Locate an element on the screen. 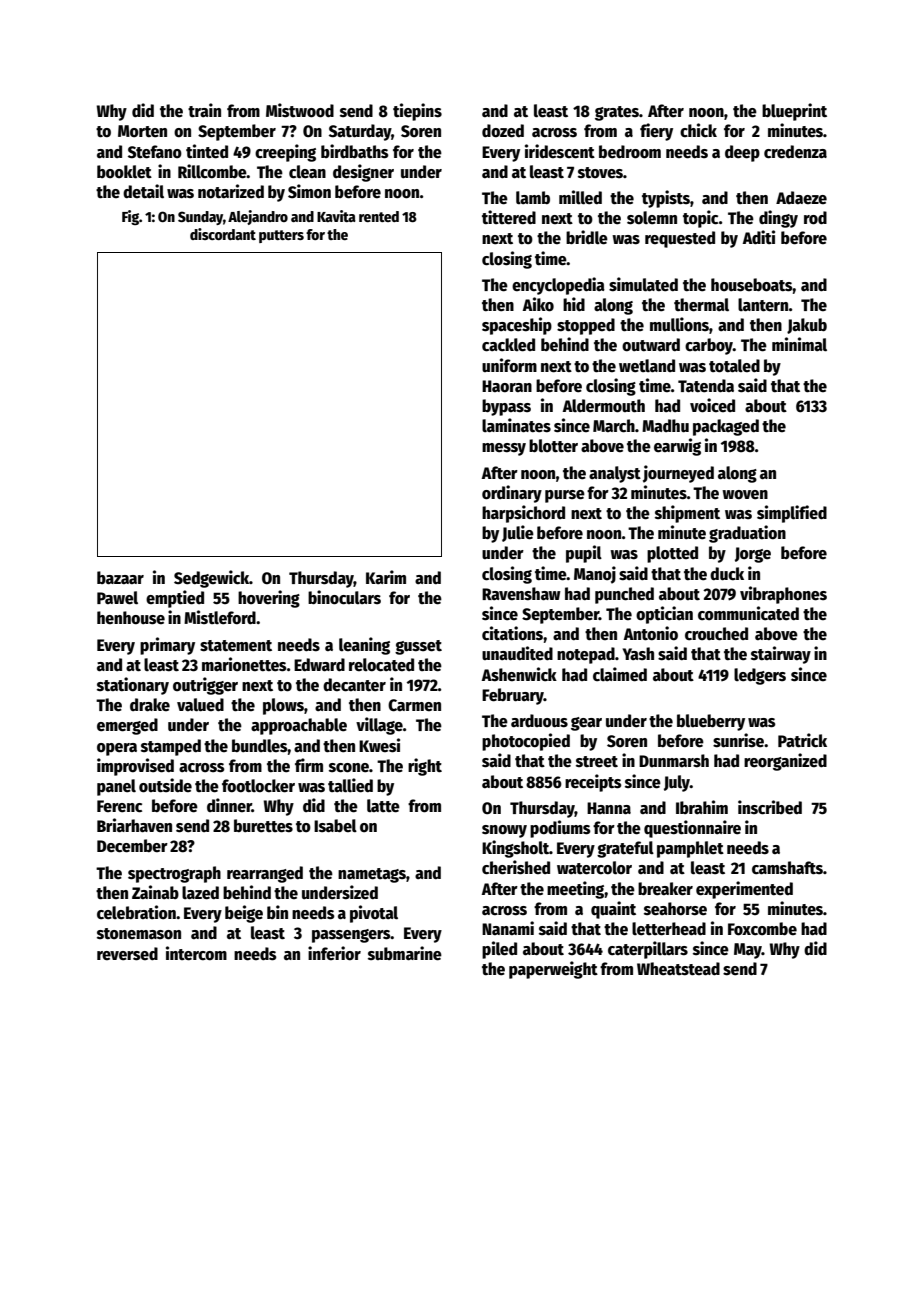 The height and width of the screenshot is (1314, 924). ledgers is located at coordinates (760, 676).
